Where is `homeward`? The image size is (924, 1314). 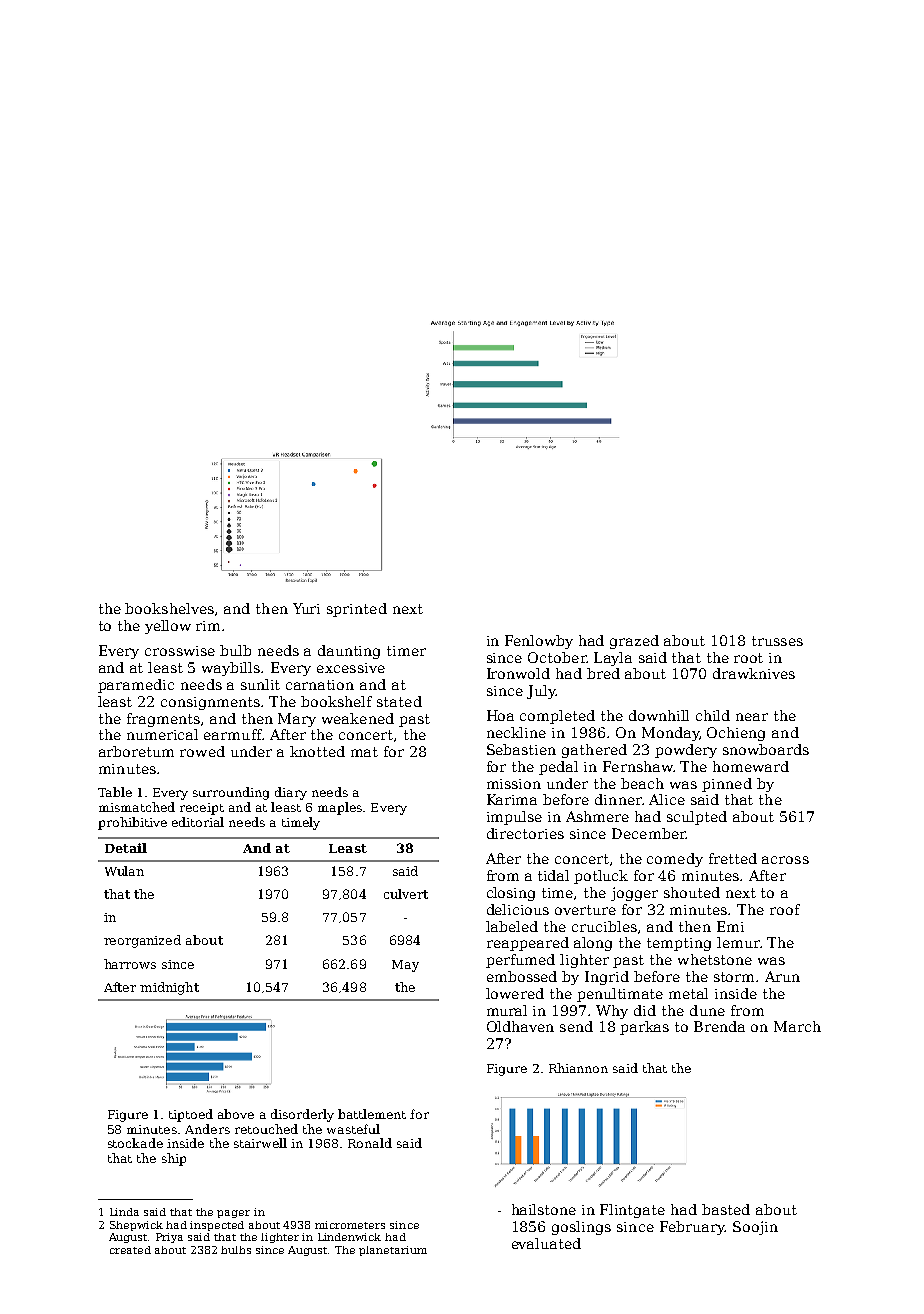 homeward is located at coordinates (751, 766).
